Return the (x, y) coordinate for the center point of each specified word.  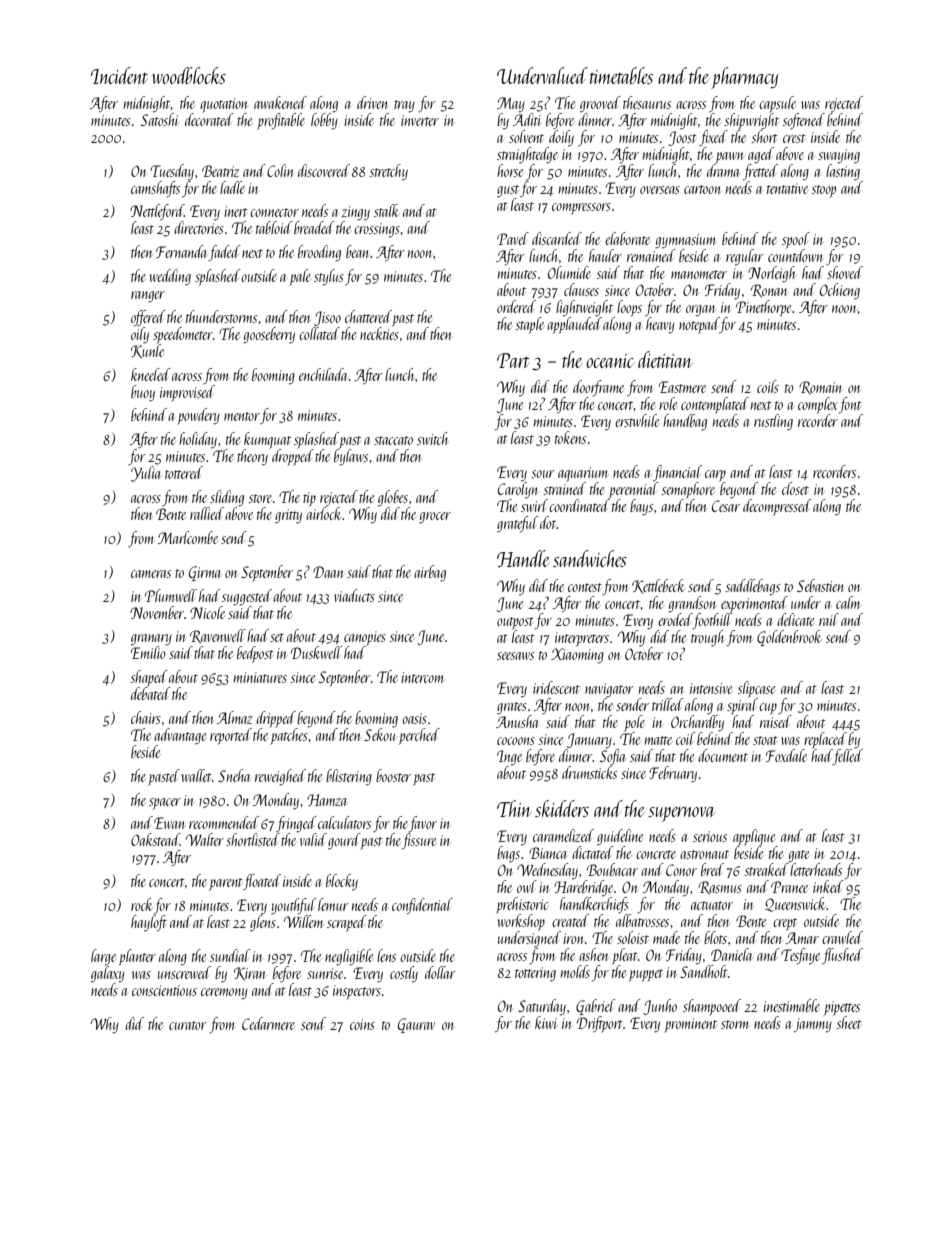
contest (585, 587)
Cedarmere (268, 1023)
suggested (246, 597)
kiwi (546, 1022)
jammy (813, 1025)
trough (707, 638)
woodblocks (189, 75)
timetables (621, 75)
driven (372, 102)
